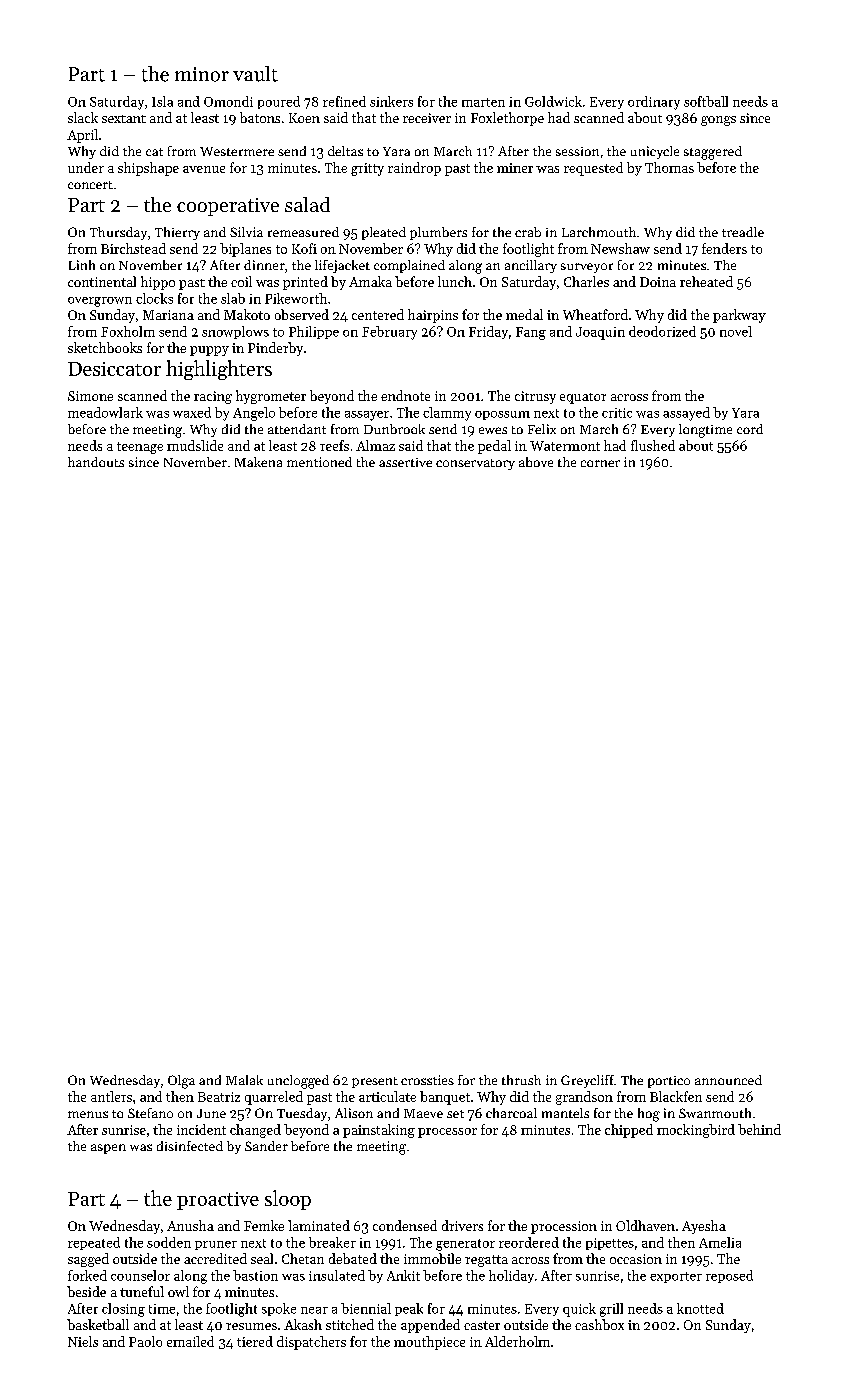 The width and height of the screenshot is (849, 1400). I want to click on announced, so click(728, 1080).
